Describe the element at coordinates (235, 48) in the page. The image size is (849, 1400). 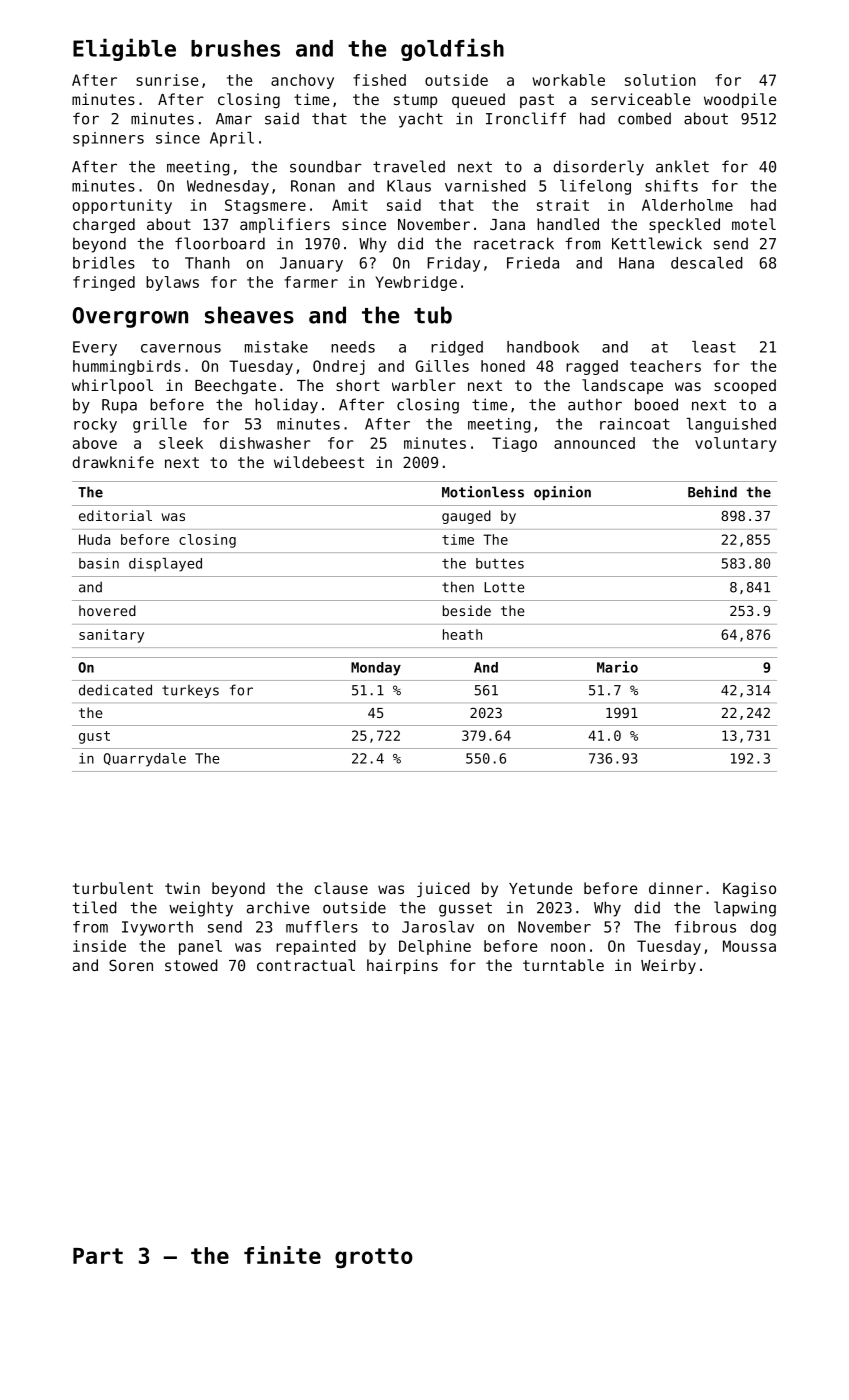
I see `brushes` at that location.
